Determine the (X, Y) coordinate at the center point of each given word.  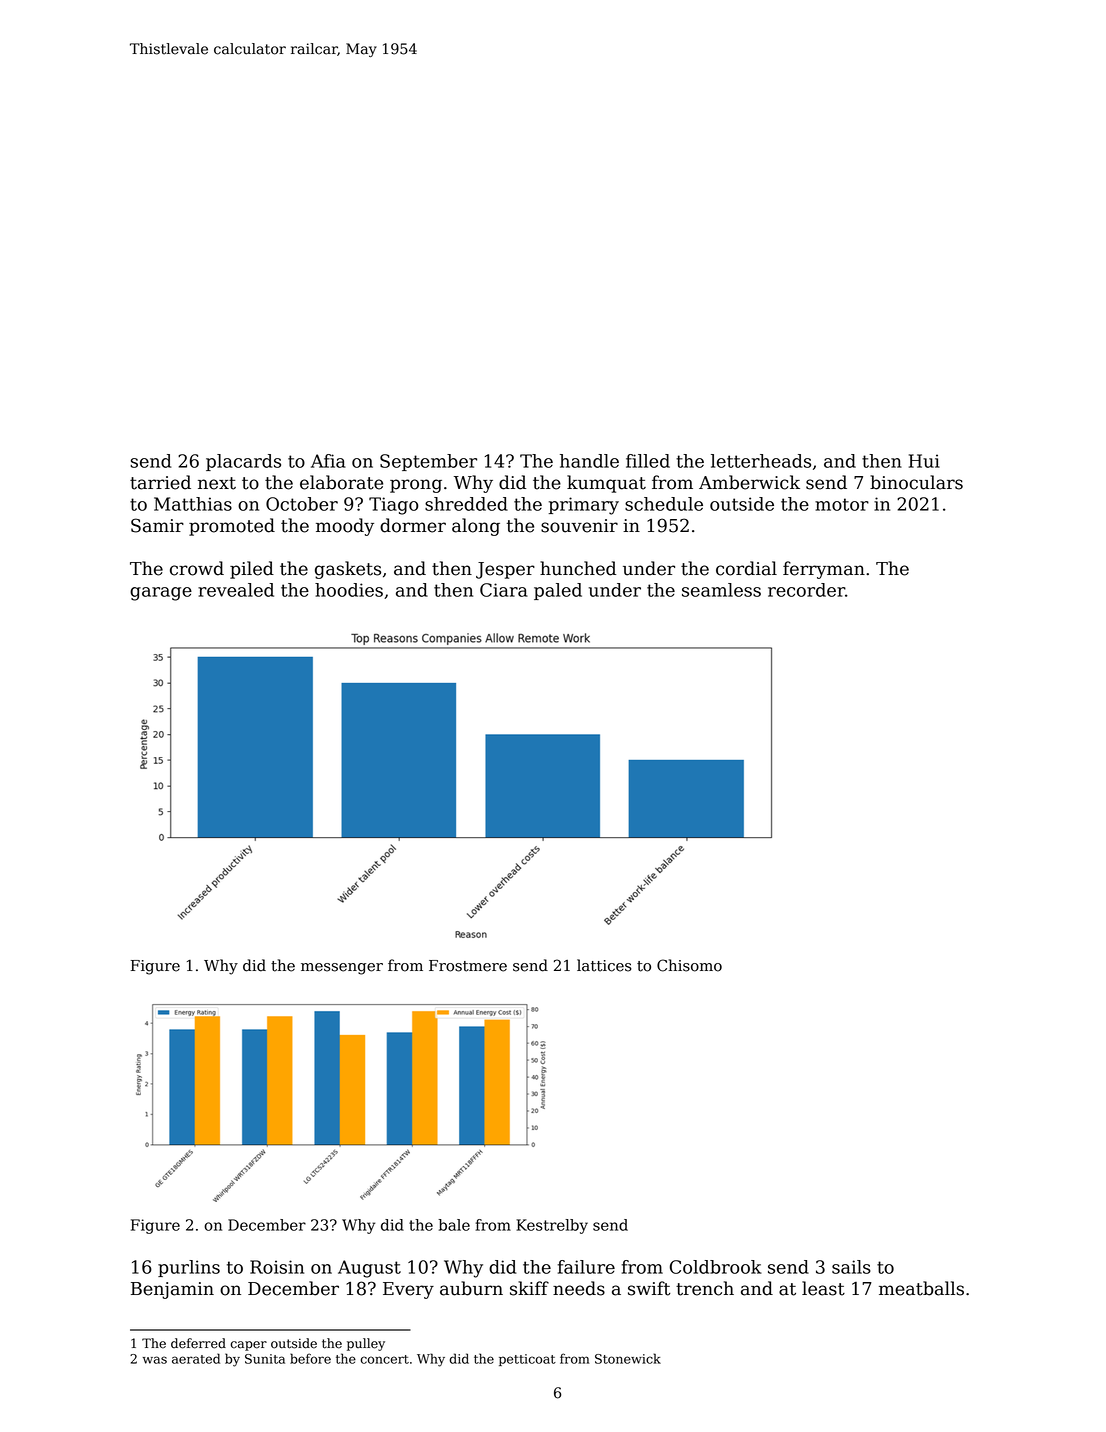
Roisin (277, 1267)
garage (161, 594)
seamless (721, 590)
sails (851, 1267)
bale (454, 1225)
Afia (328, 461)
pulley (366, 1344)
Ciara (504, 590)
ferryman (824, 570)
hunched (578, 568)
